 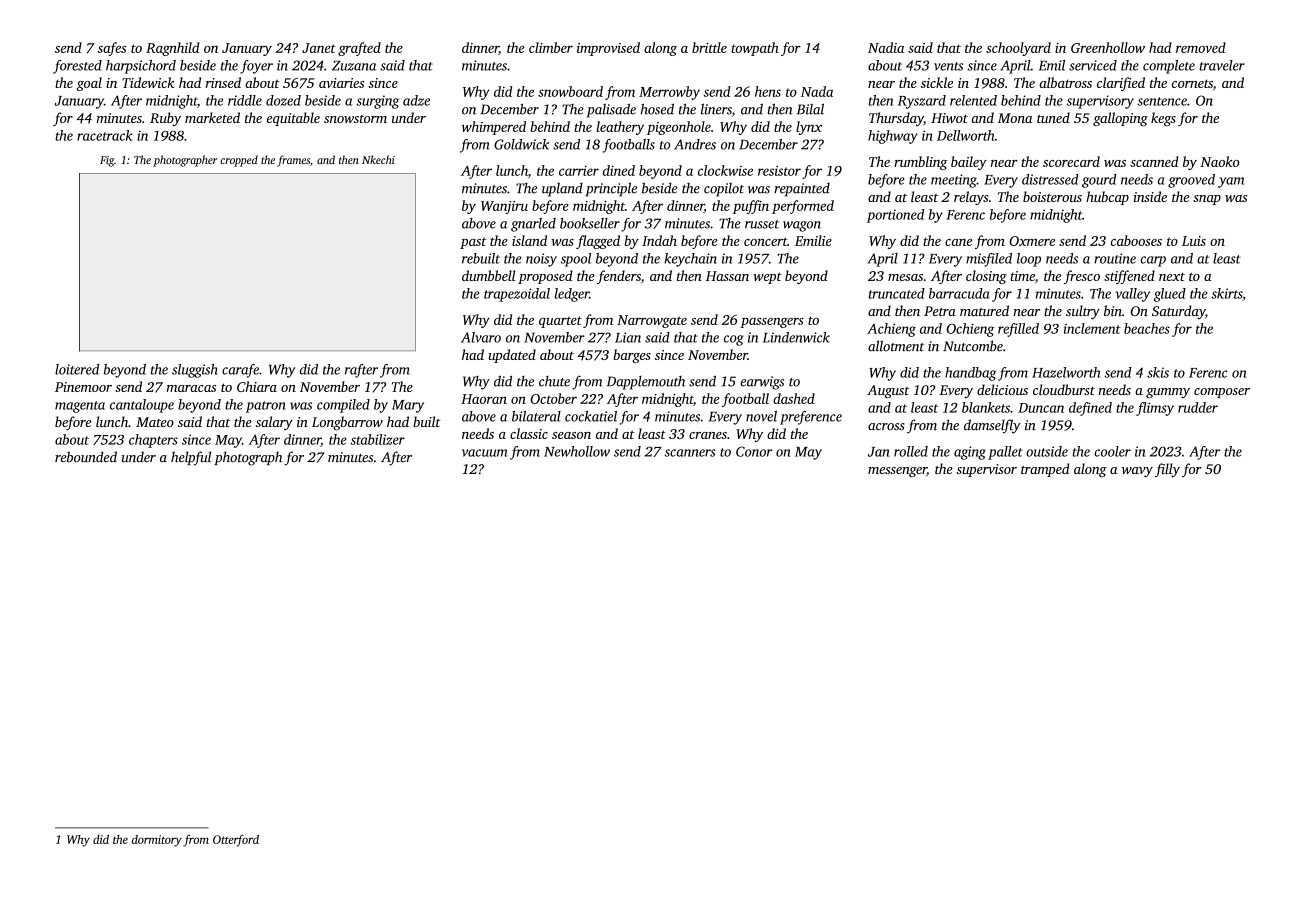 I want to click on Conor, so click(x=754, y=451).
